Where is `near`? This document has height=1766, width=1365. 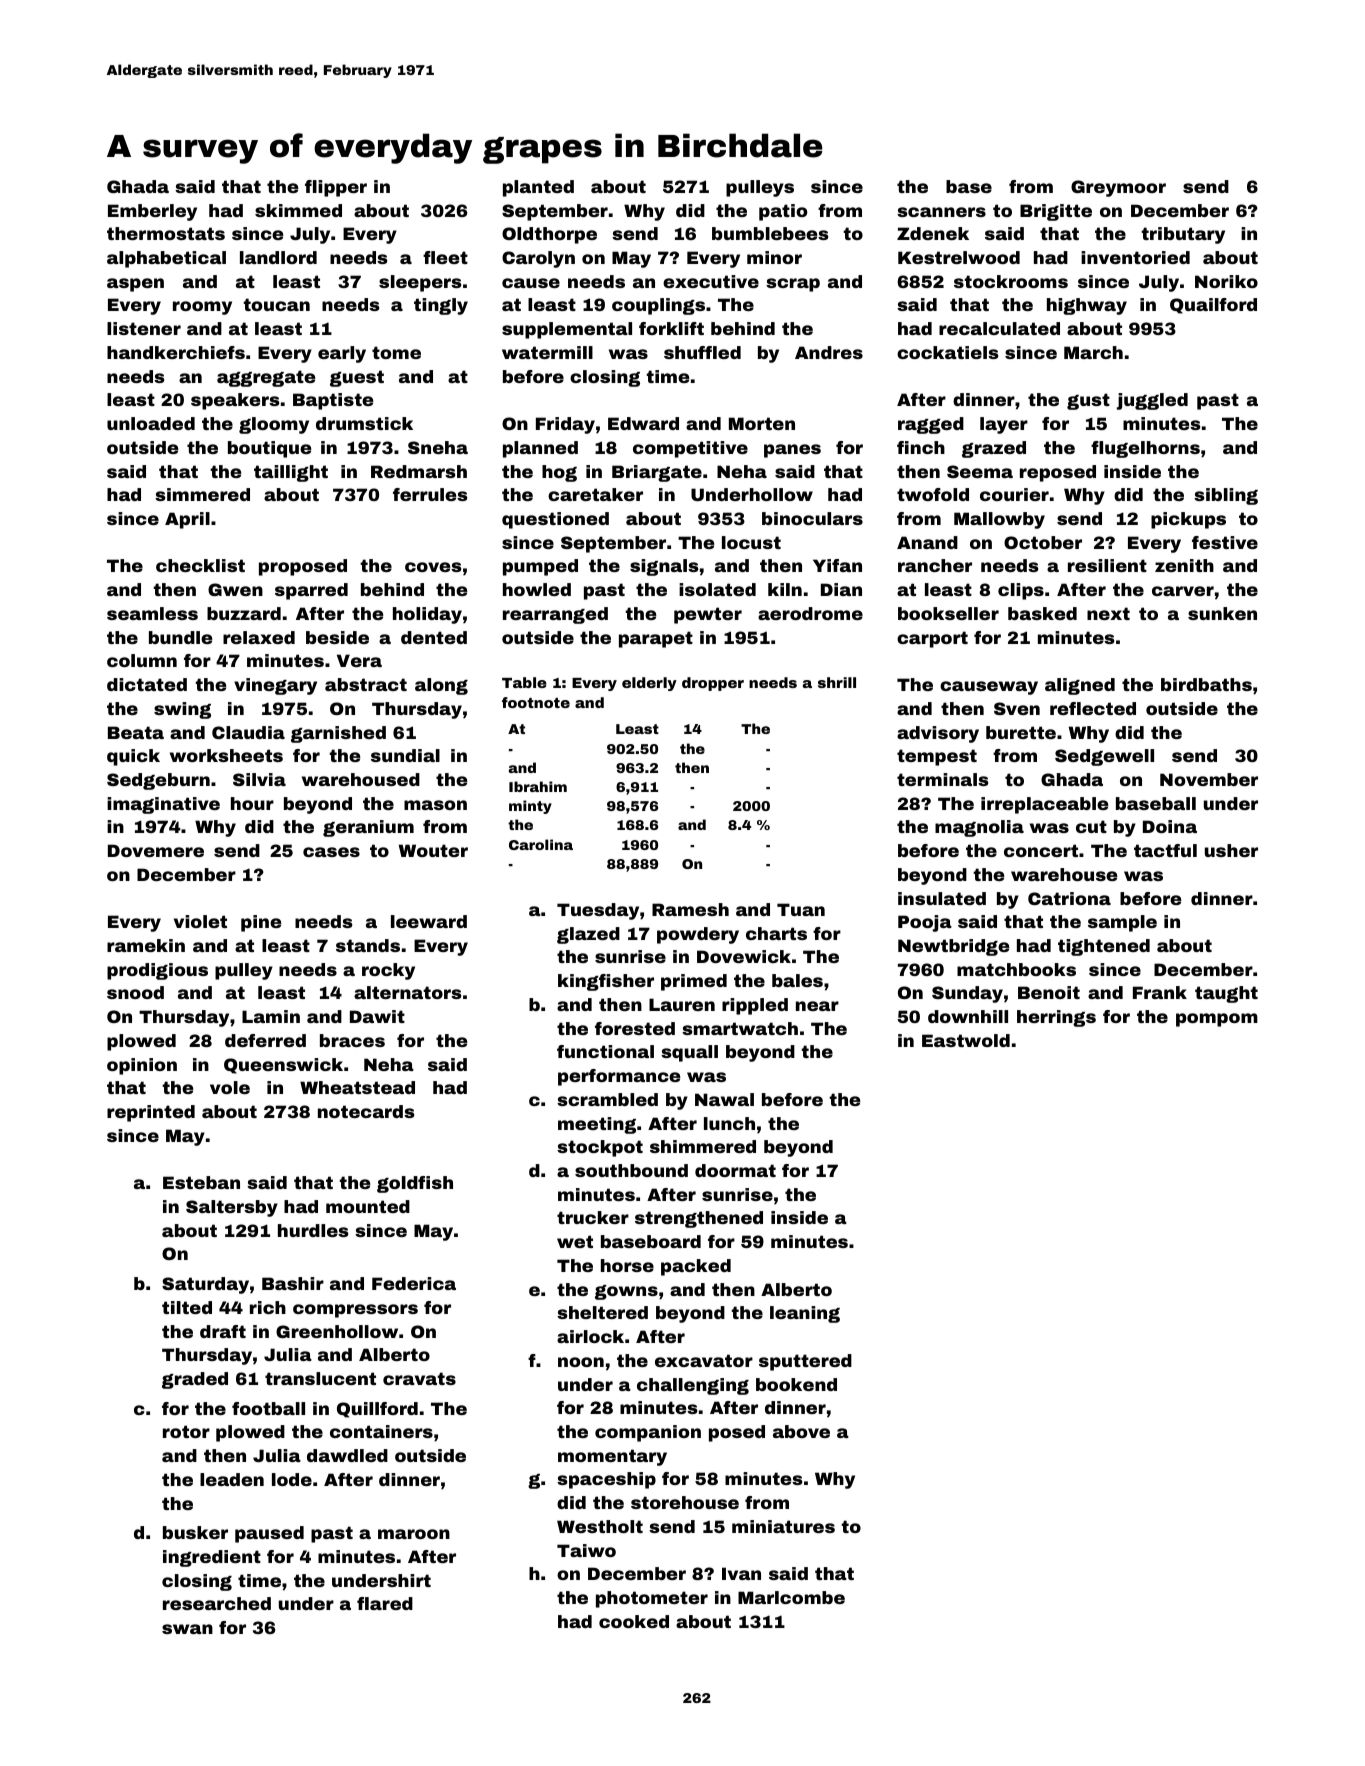
near is located at coordinates (817, 1006).
